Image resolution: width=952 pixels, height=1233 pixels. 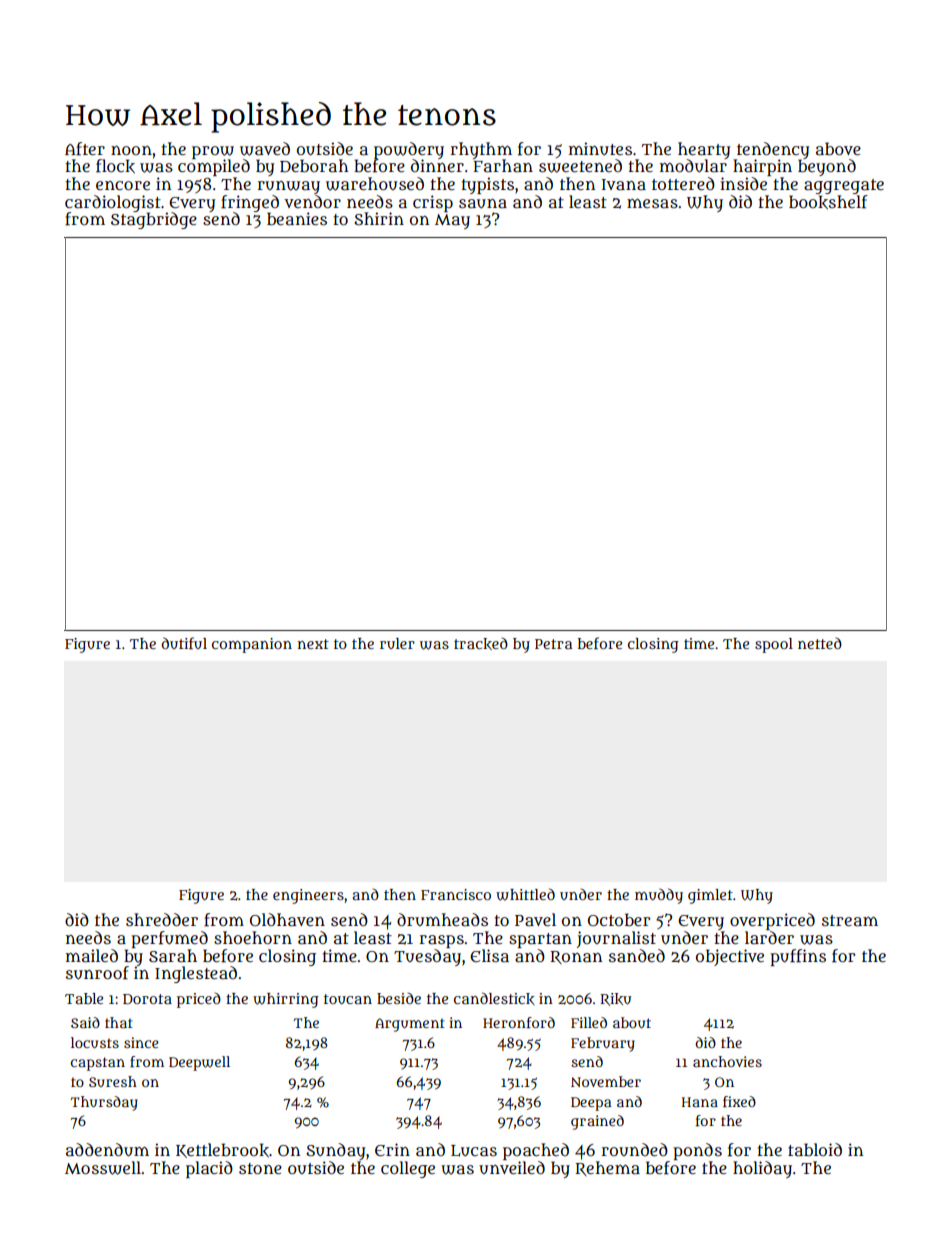 What do you see at coordinates (184, 643) in the screenshot?
I see `dutiful` at bounding box center [184, 643].
